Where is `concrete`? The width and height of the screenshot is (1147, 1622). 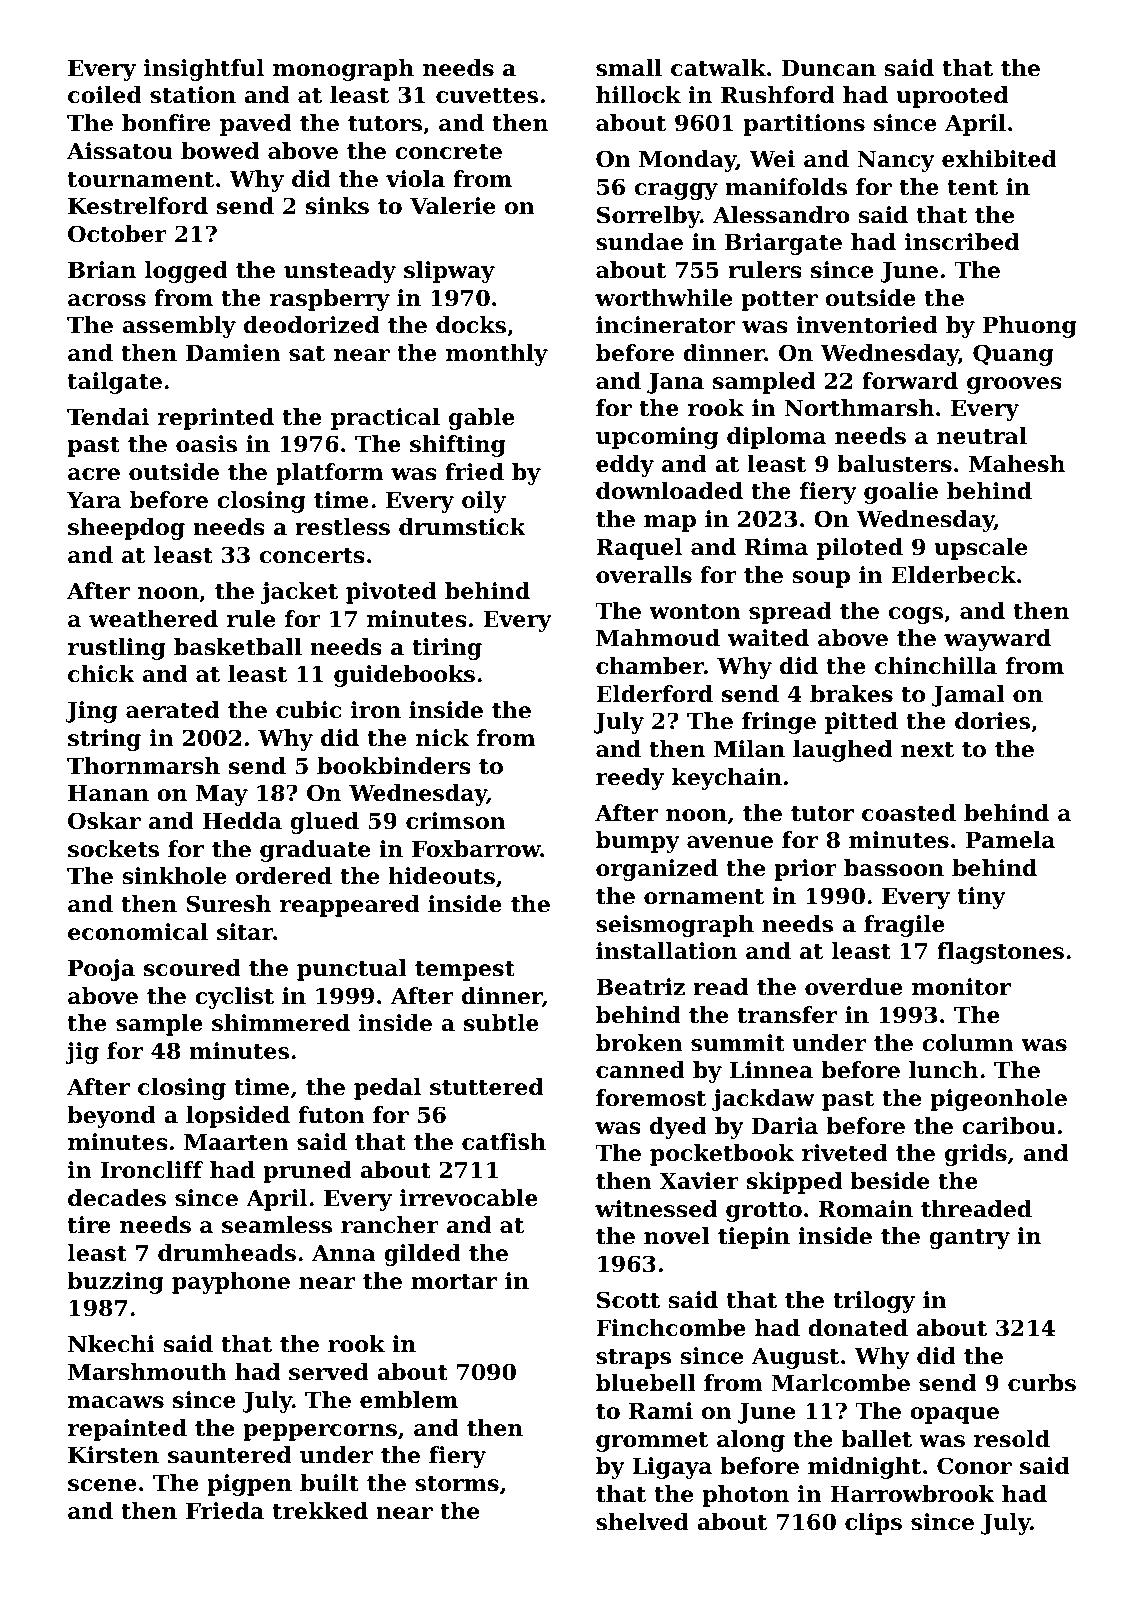
concrete is located at coordinates (448, 152).
